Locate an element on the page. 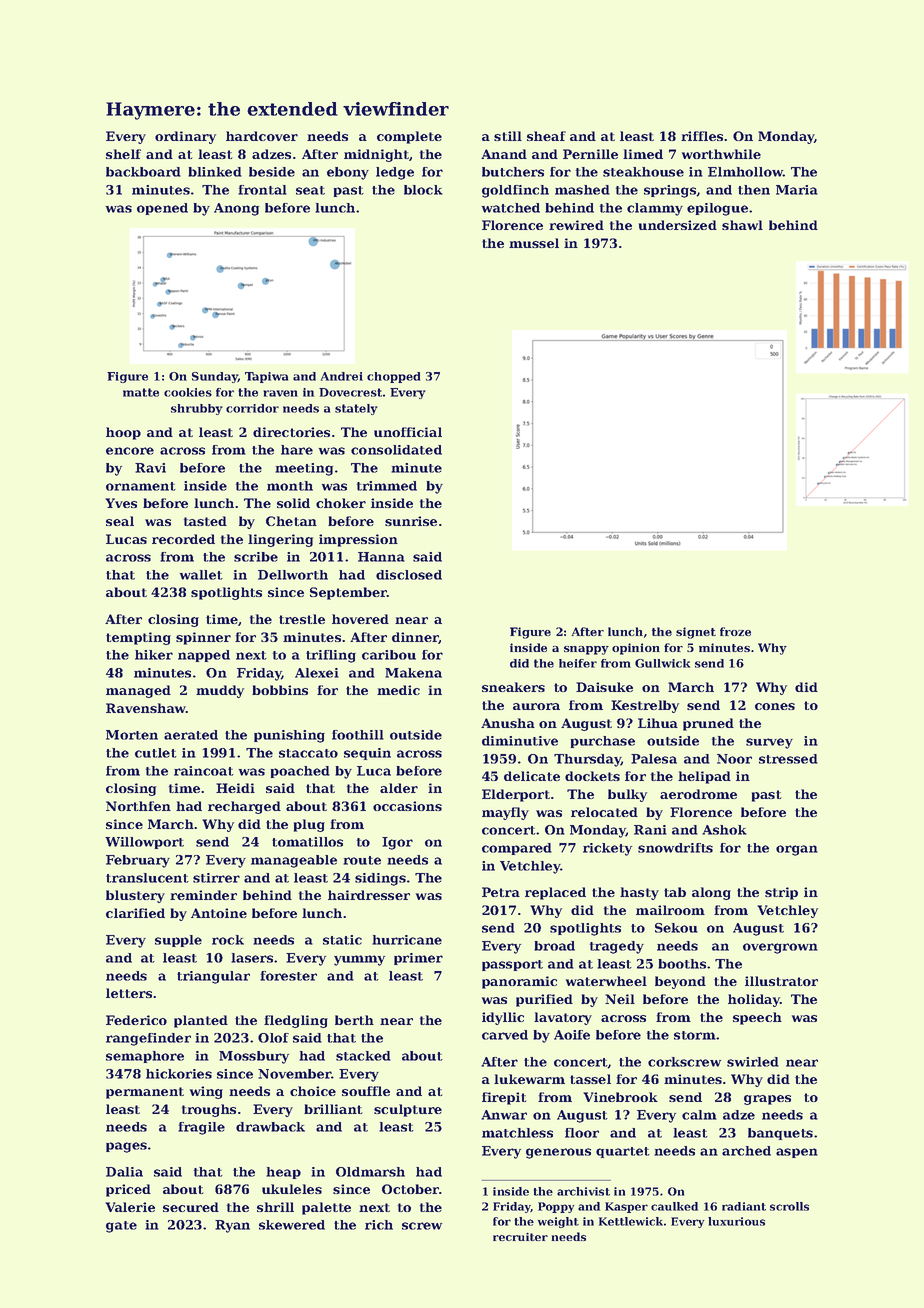  shawl is located at coordinates (742, 225).
